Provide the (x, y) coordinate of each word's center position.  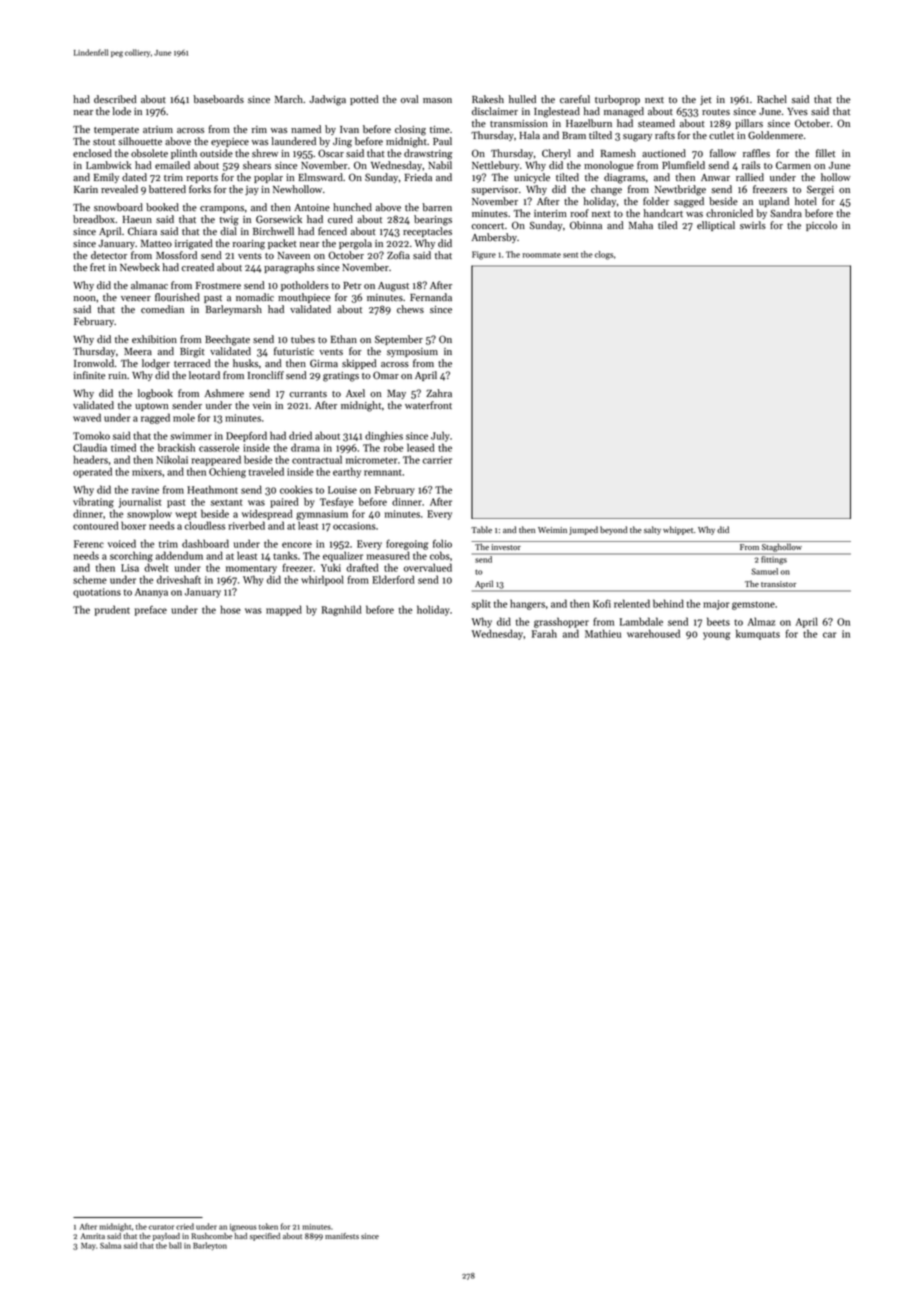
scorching (131, 556)
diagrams (624, 178)
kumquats (758, 634)
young (716, 636)
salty (652, 530)
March (289, 99)
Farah (544, 633)
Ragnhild (341, 610)
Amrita (92, 1236)
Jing (342, 143)
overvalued (428, 567)
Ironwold (94, 363)
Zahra (439, 393)
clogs (604, 255)
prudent (112, 610)
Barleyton (210, 1246)
